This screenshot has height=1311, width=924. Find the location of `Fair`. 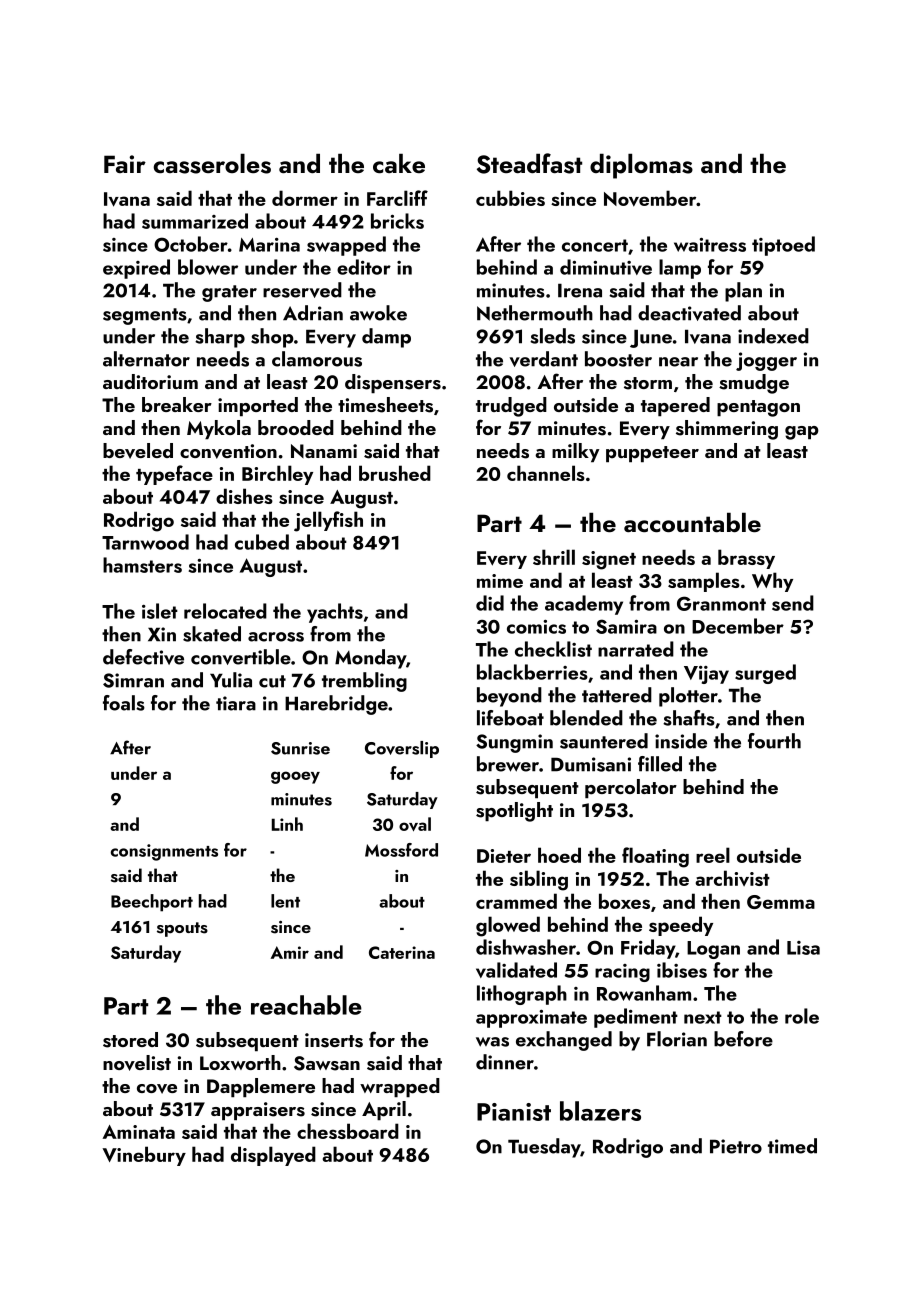

Fair is located at coordinates (125, 164).
